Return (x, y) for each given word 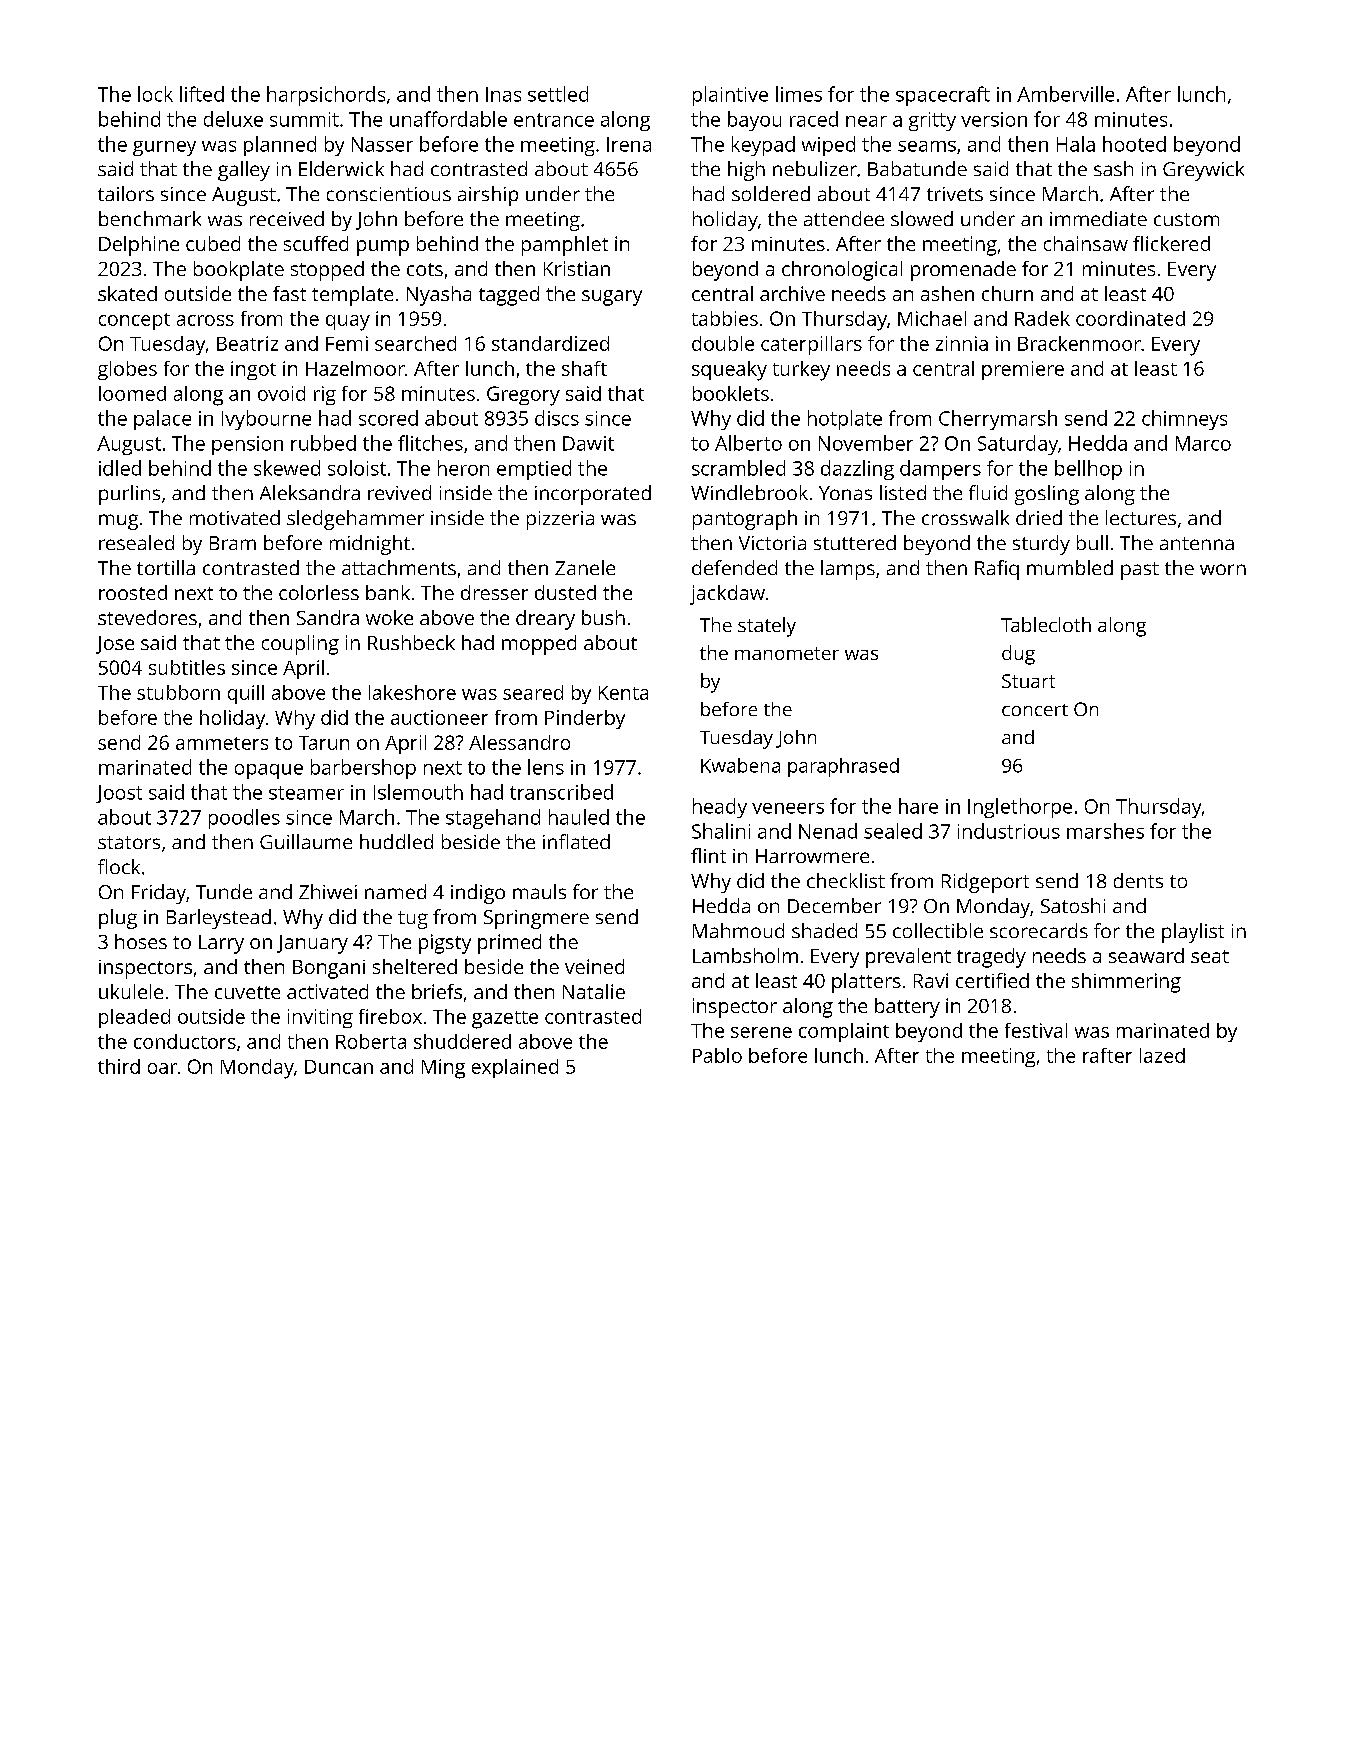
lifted (202, 94)
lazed (1162, 1055)
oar (162, 1068)
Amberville (1065, 94)
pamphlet (565, 246)
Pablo (717, 1055)
